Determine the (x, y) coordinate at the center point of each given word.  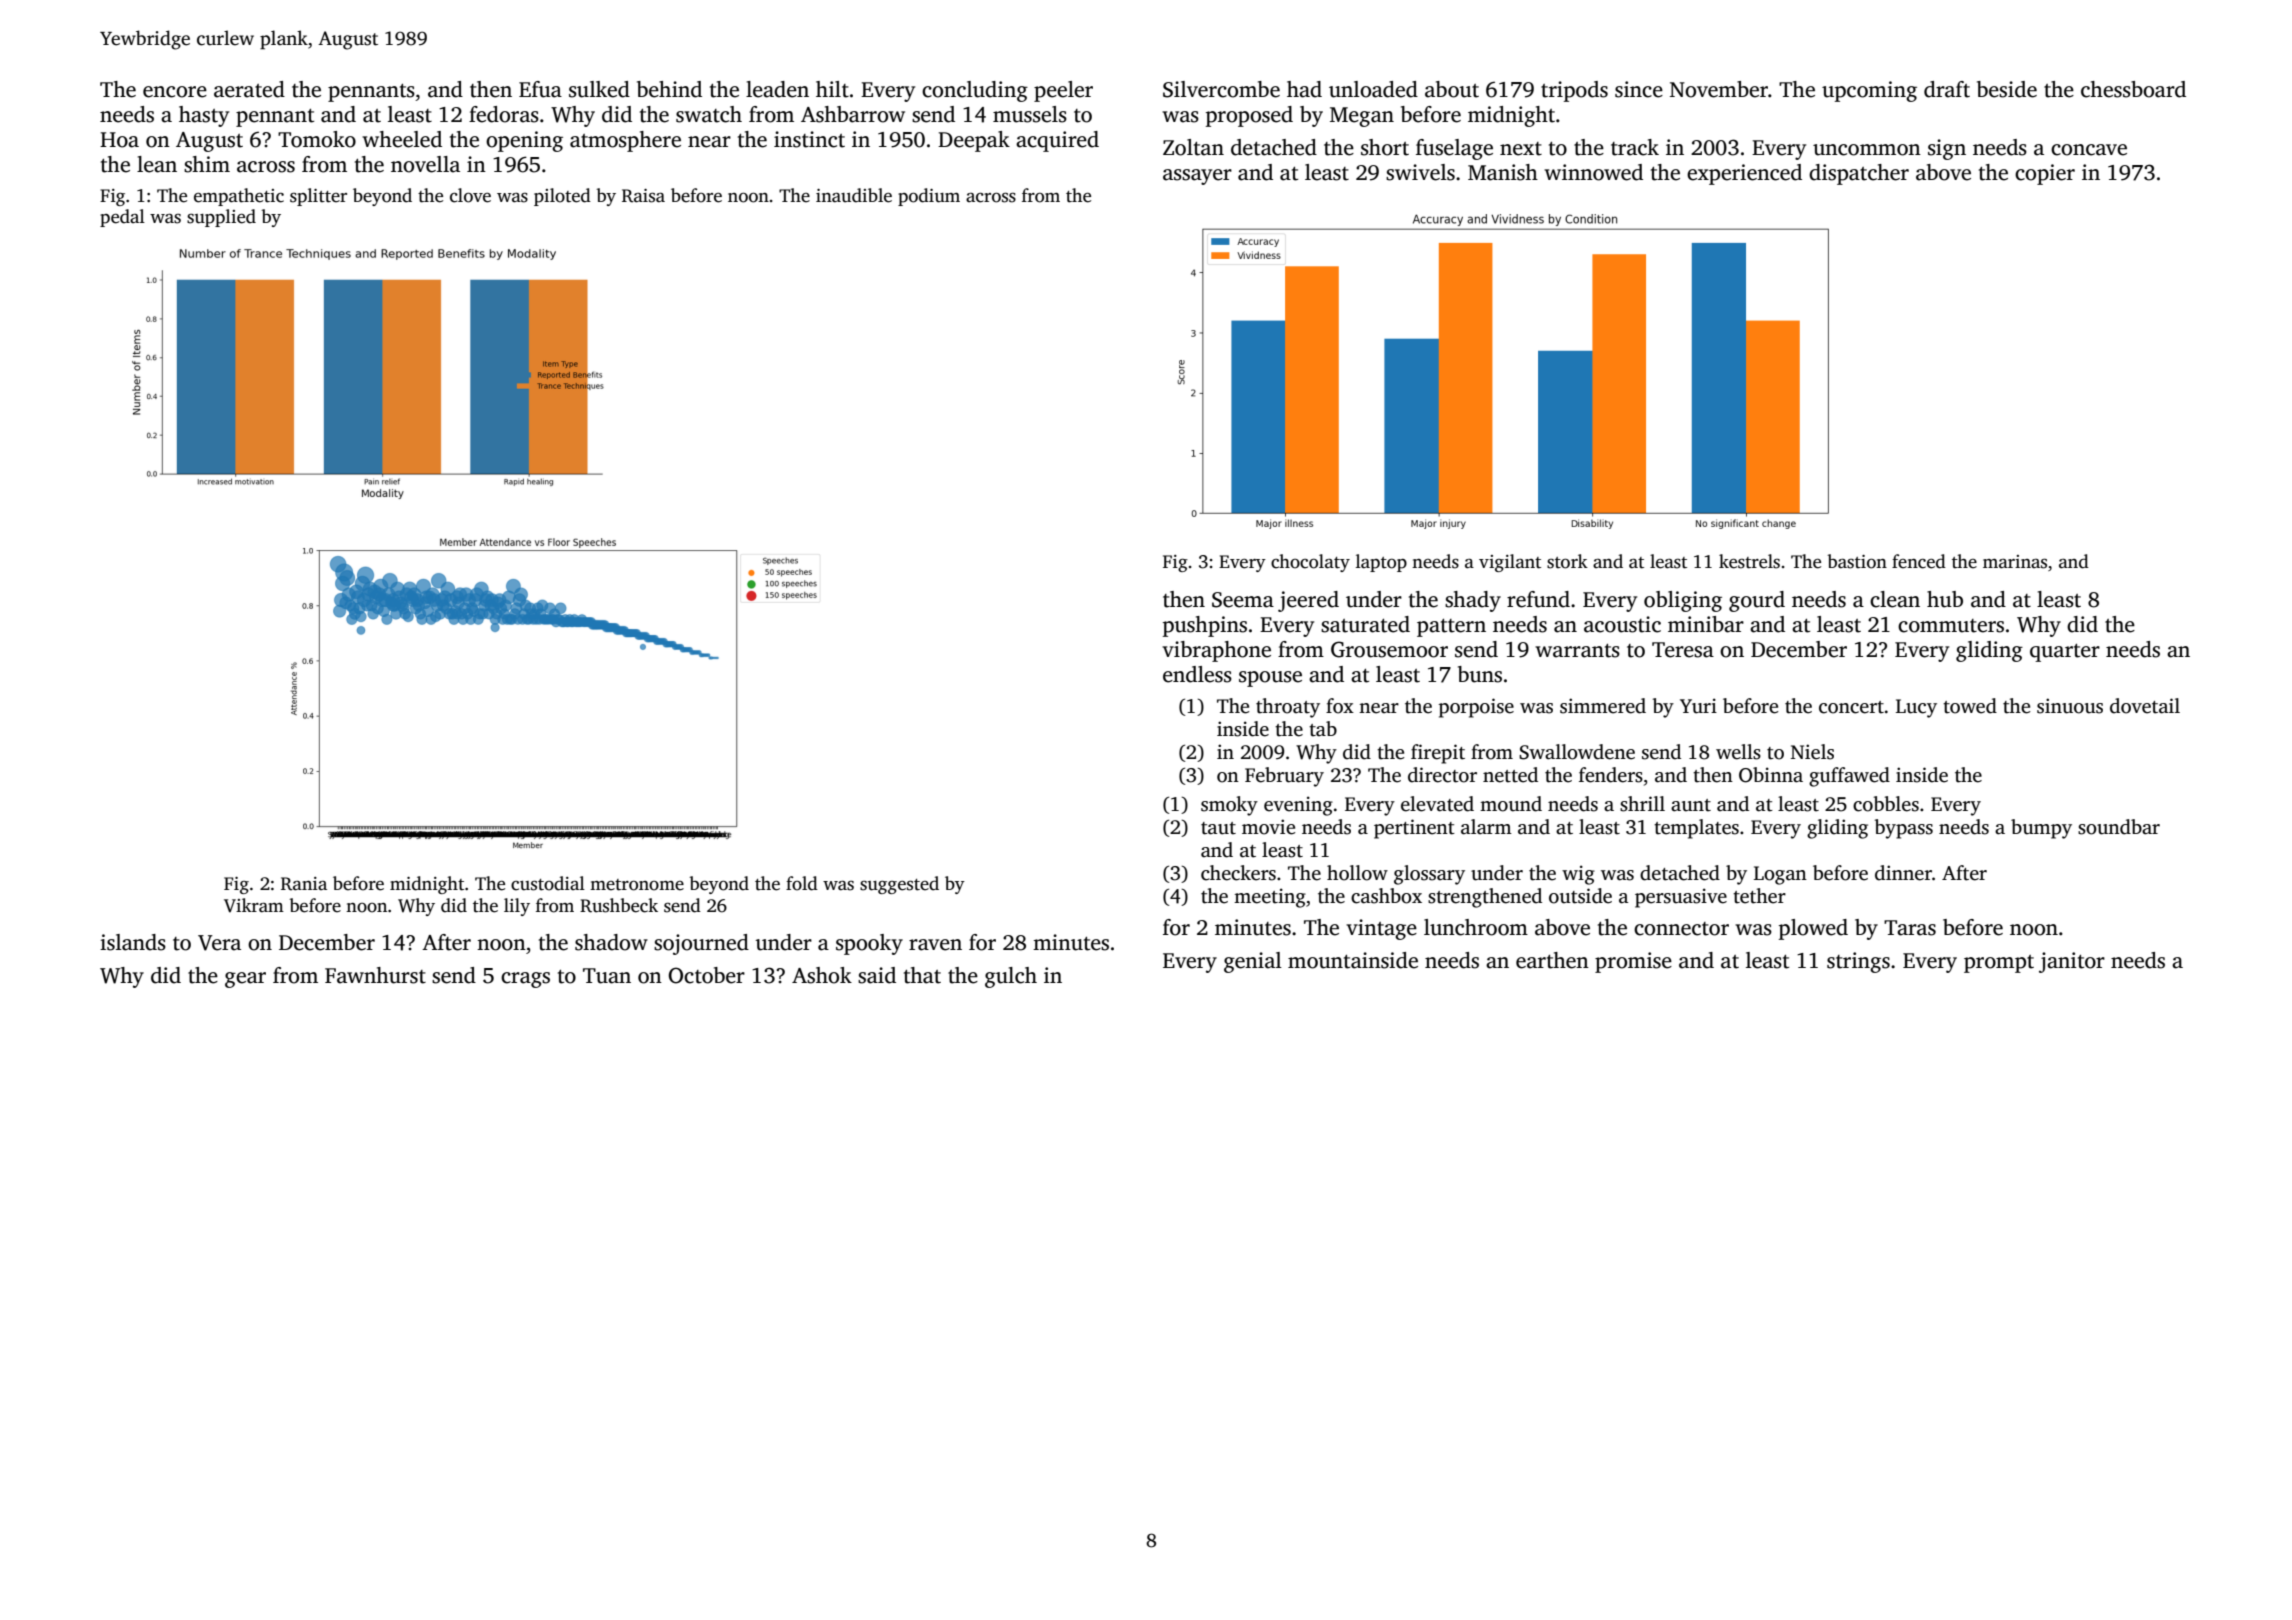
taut (1218, 828)
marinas (2015, 562)
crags (525, 980)
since (1639, 89)
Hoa (119, 140)
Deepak (974, 141)
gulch (1011, 977)
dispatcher (1859, 174)
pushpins (1205, 626)
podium (929, 197)
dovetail (2145, 706)
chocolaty (1310, 563)
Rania (304, 884)
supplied (221, 218)
